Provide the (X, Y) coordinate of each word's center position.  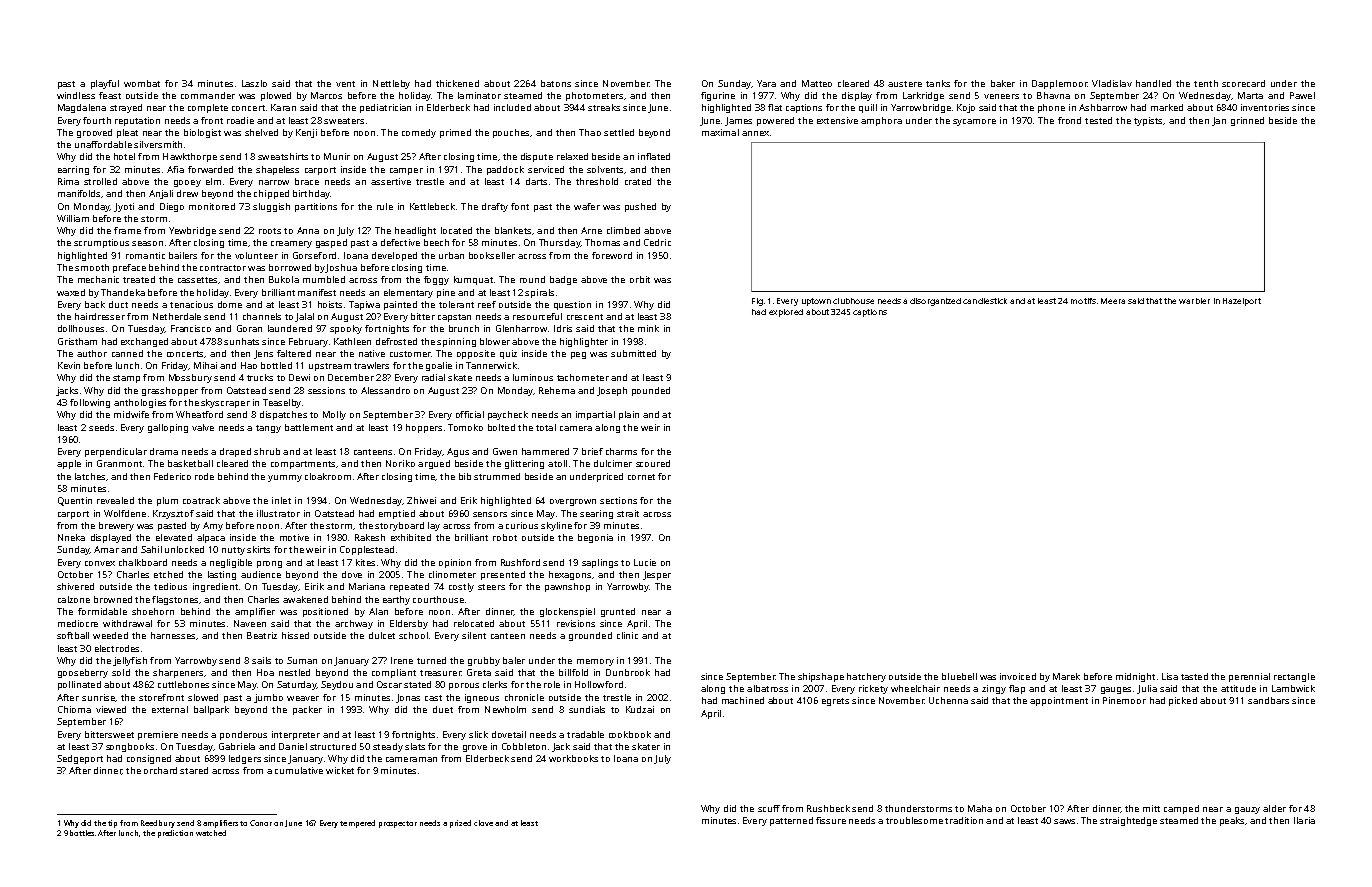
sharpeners (178, 673)
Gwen (505, 451)
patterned (791, 821)
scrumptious (101, 243)
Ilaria (1304, 820)
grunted (618, 612)
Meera (1113, 301)
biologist (202, 133)
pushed (640, 207)
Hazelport (1242, 302)
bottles (82, 833)
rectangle (1294, 677)
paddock (505, 170)
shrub (267, 451)
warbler (1194, 301)
